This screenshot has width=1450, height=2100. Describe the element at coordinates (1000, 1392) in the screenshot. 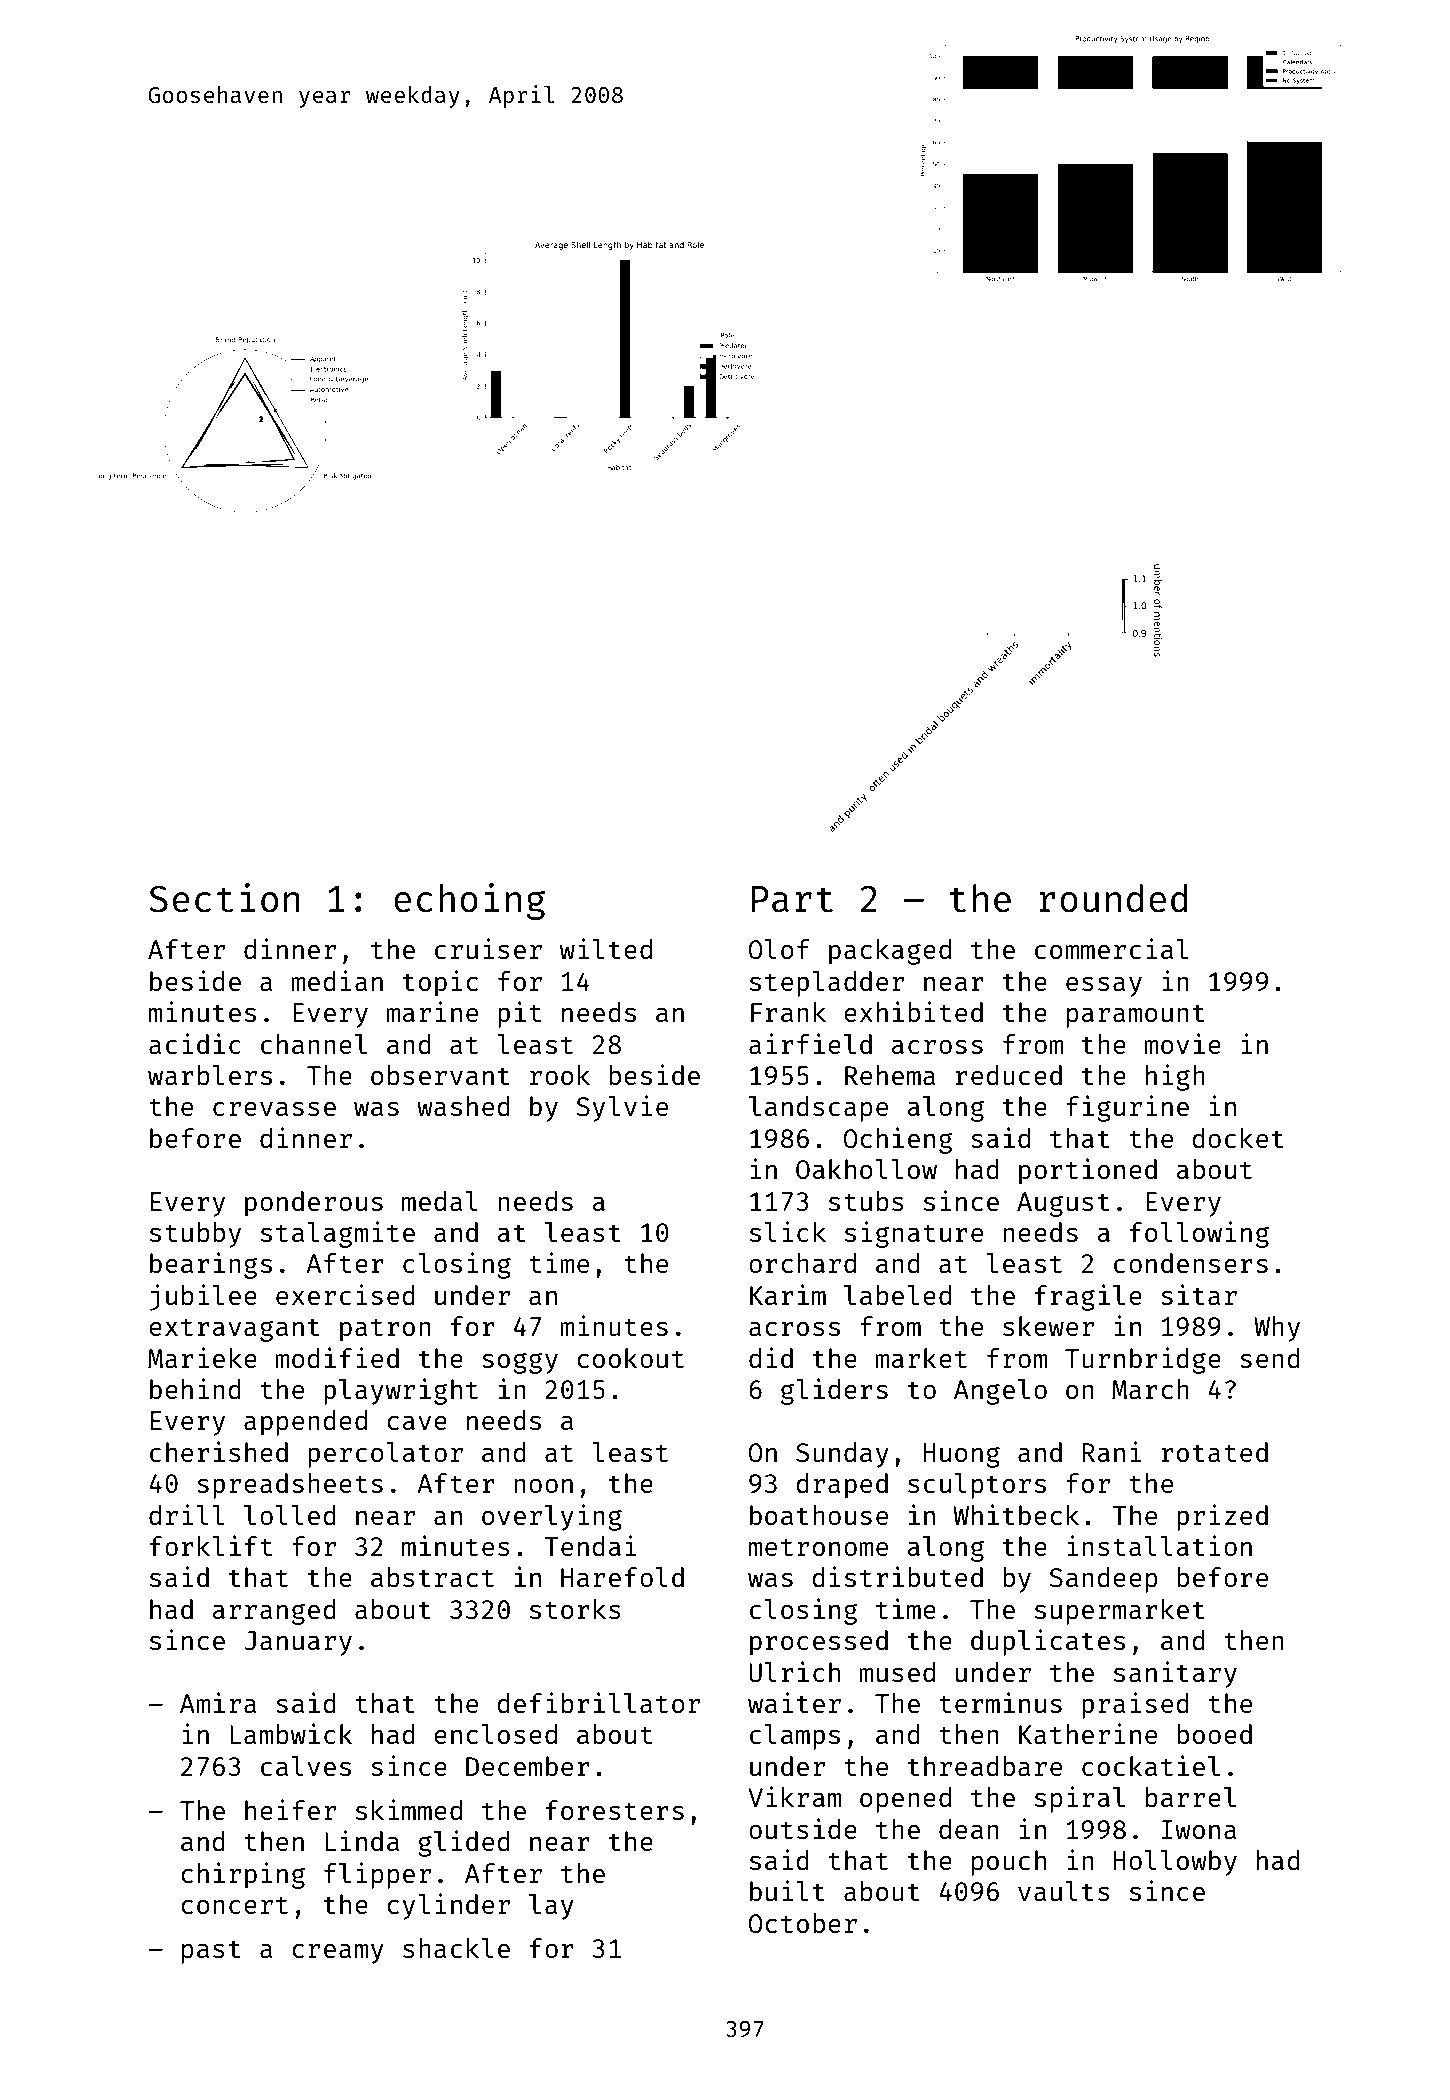

I see `Angelo` at that location.
